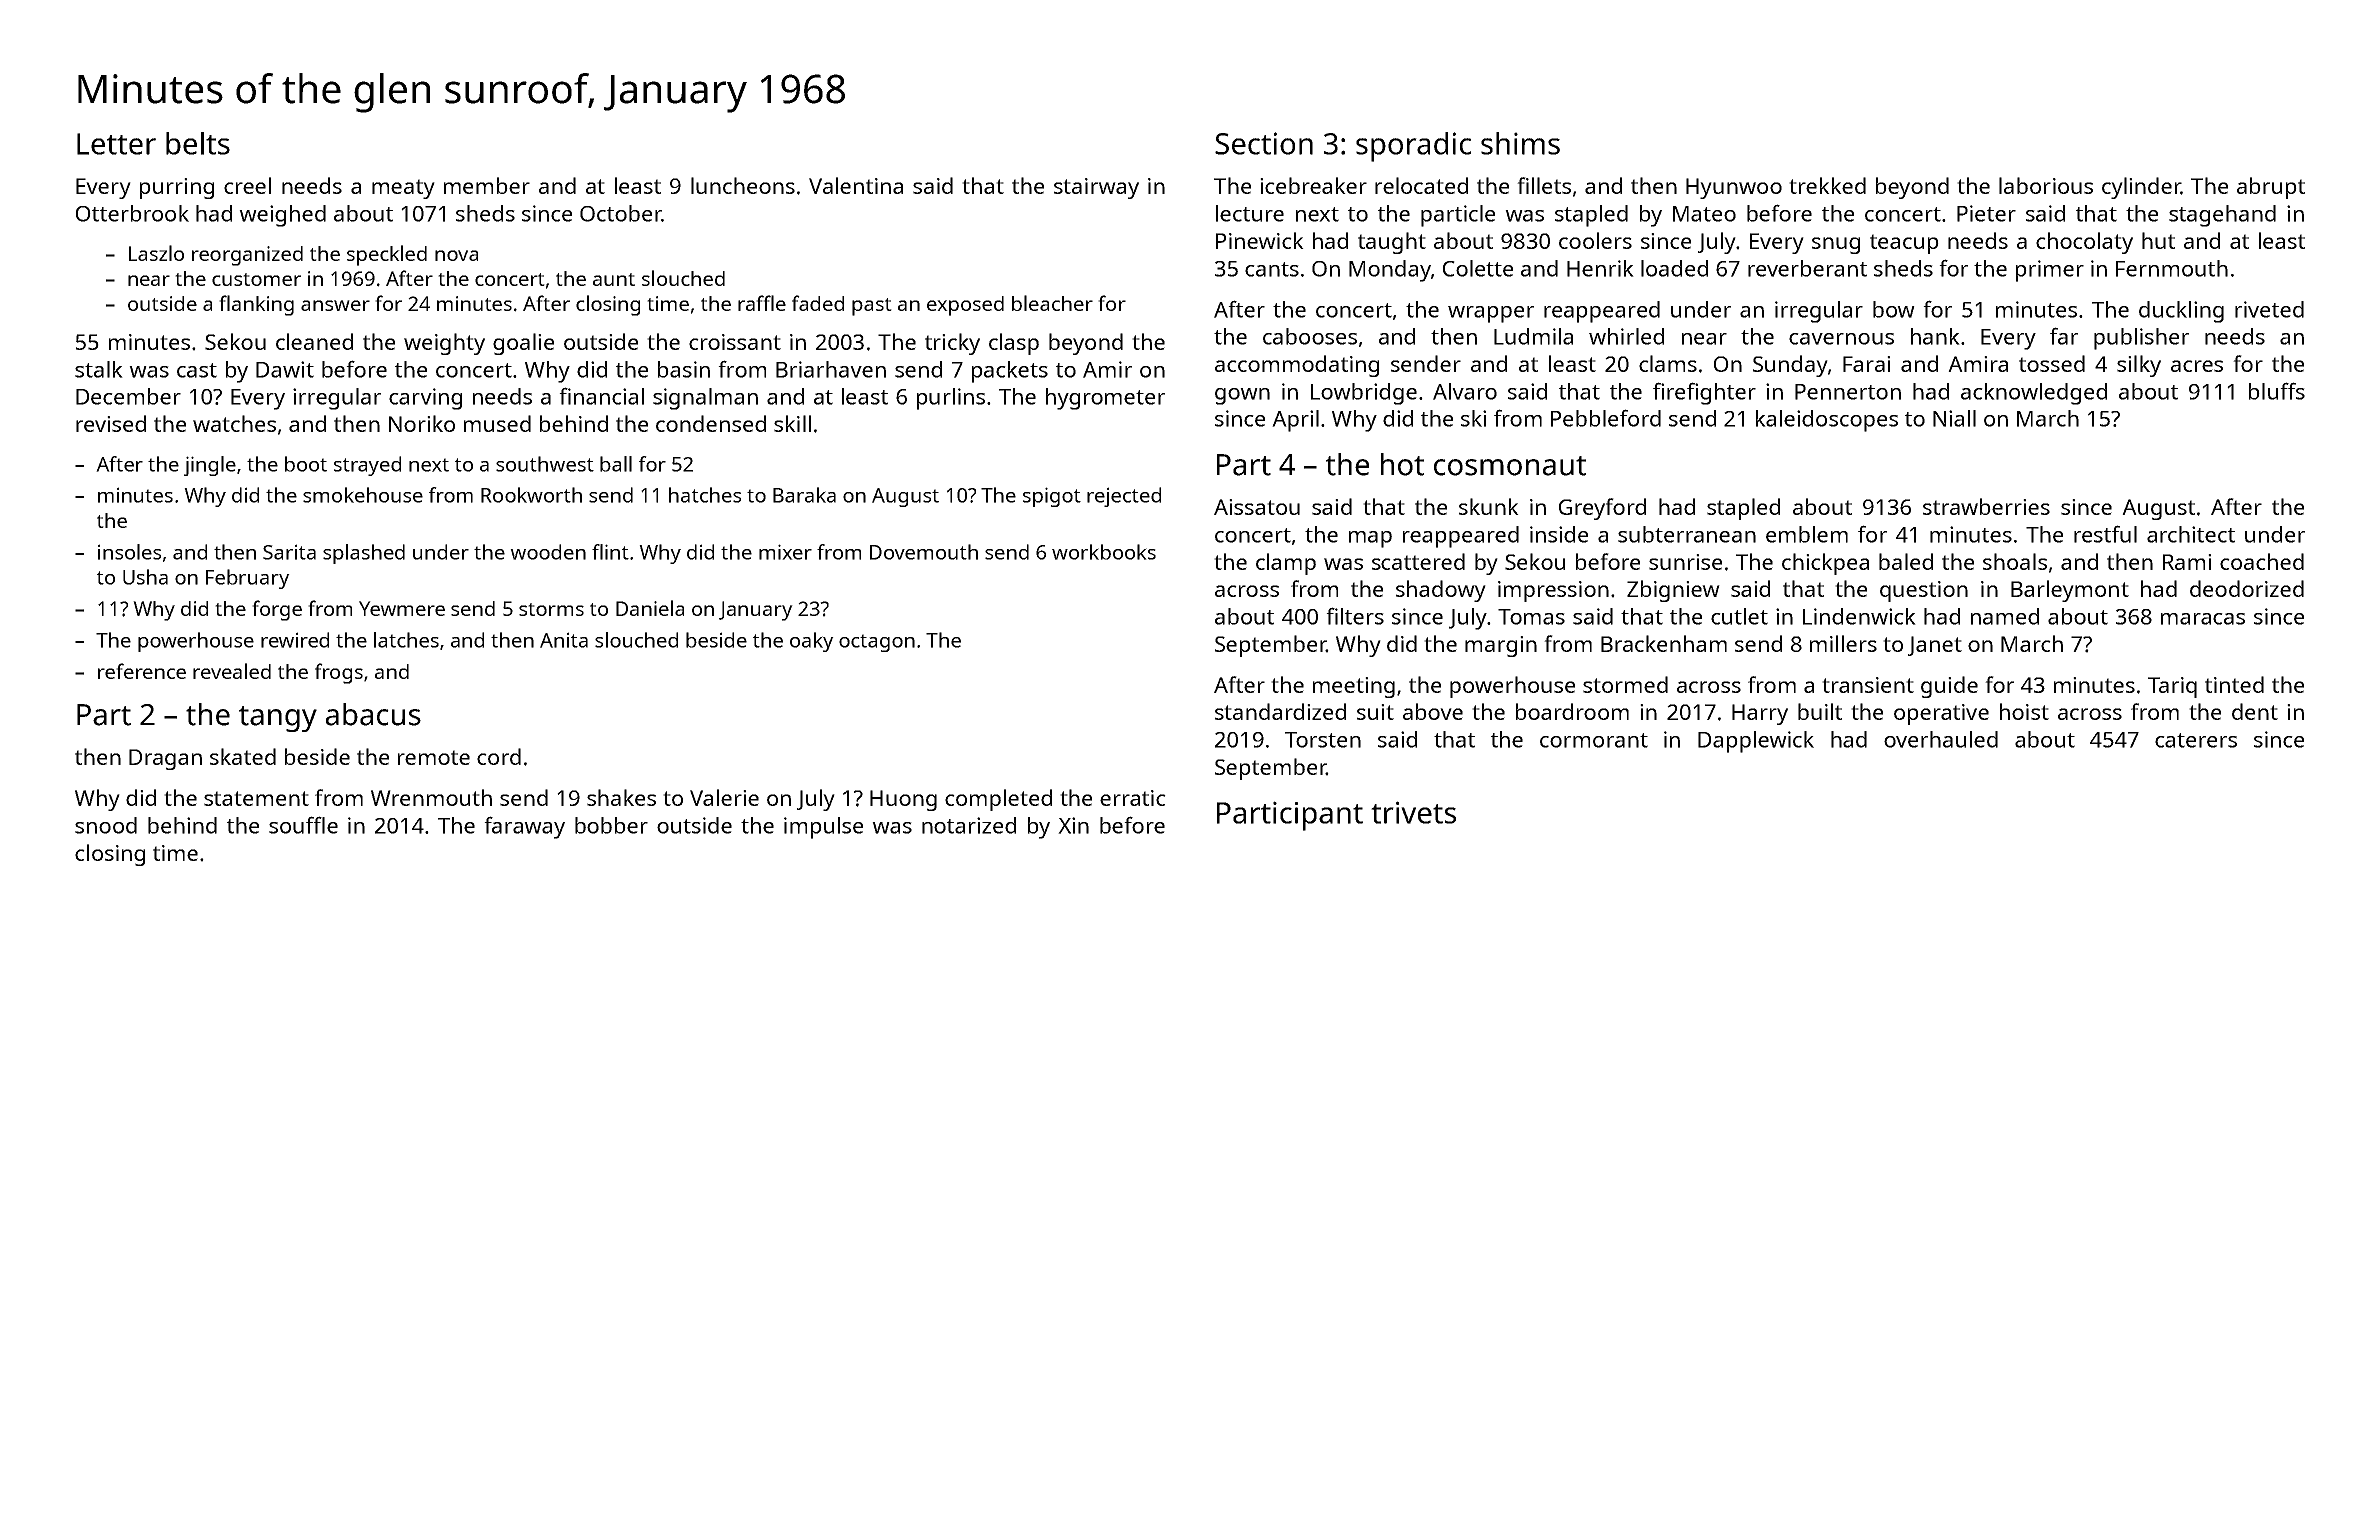 This screenshot has width=2380, height=1540. What do you see at coordinates (724, 797) in the screenshot?
I see `Valerie` at bounding box center [724, 797].
